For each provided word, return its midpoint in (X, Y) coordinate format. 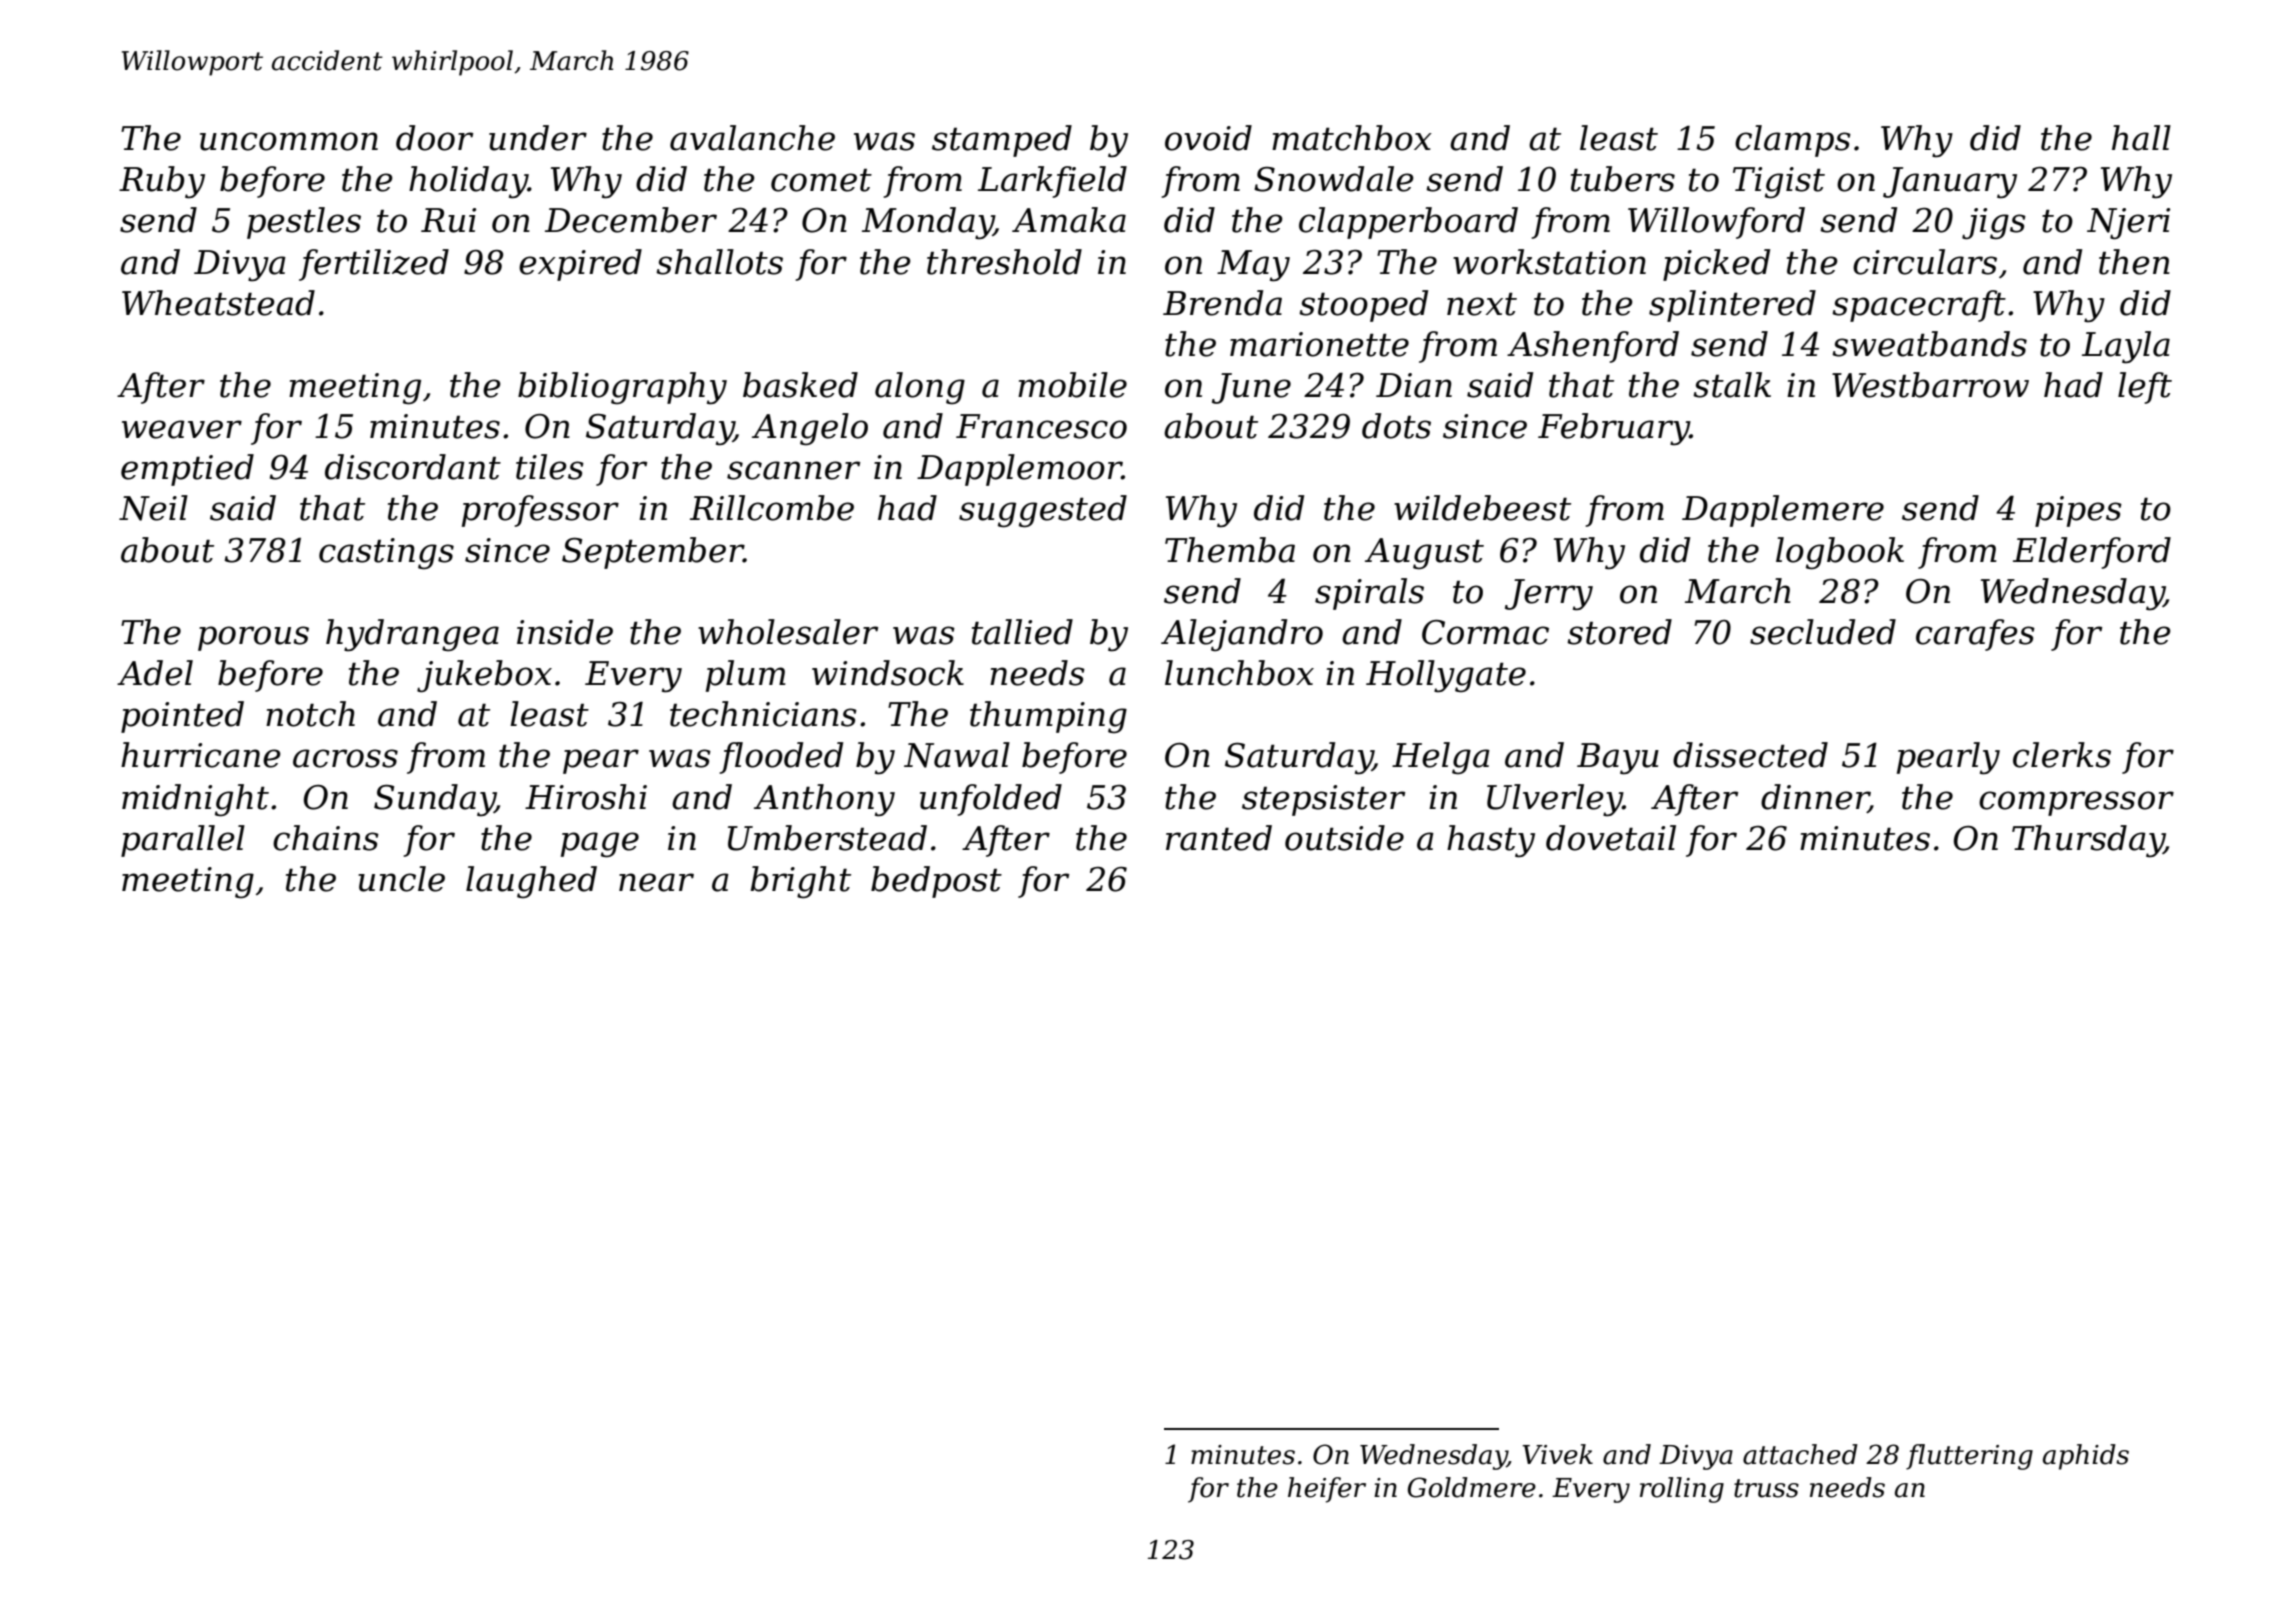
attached (1800, 1454)
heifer (1327, 1490)
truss (1766, 1488)
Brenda (1222, 303)
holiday (468, 182)
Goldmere (1472, 1487)
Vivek (1557, 1454)
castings (386, 554)
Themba (1230, 550)
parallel (183, 841)
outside (1344, 838)
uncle (401, 879)
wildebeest (1482, 508)
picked (1716, 265)
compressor (2076, 803)
